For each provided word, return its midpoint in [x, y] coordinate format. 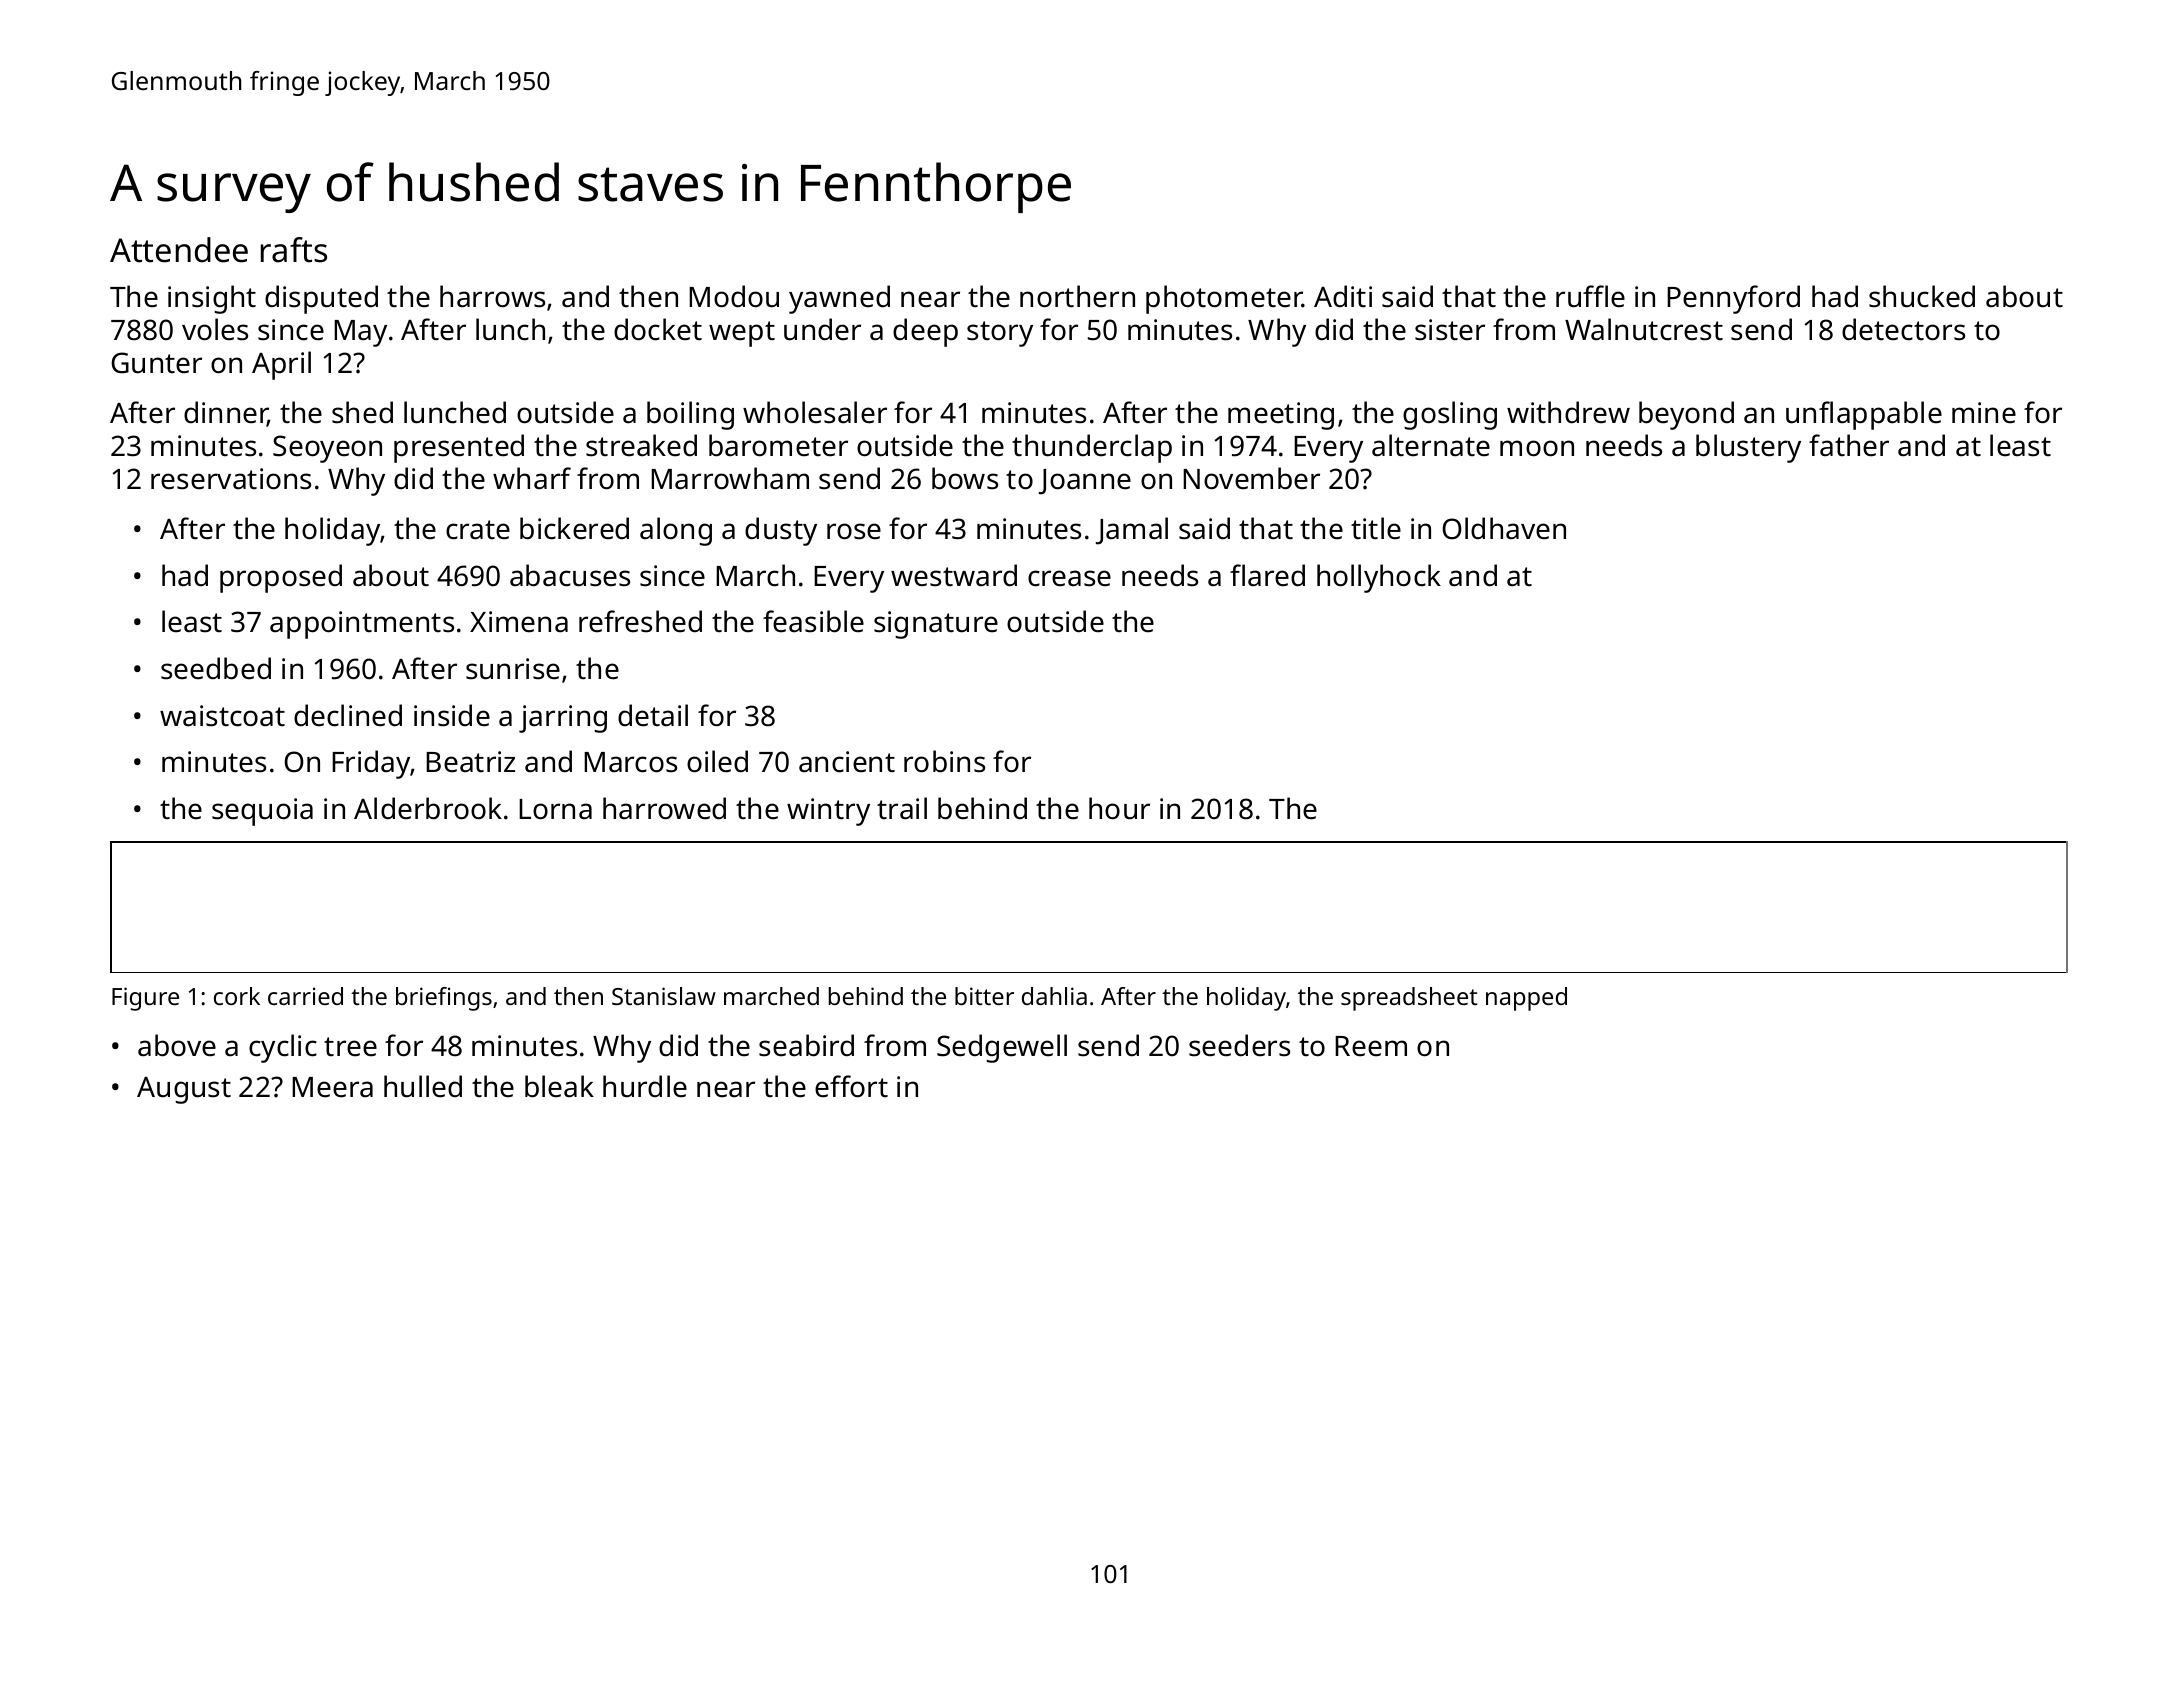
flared [1267, 575]
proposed [281, 578]
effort [851, 1086]
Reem [1371, 1046]
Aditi [1343, 296]
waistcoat [222, 716]
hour [1119, 808]
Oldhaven [1504, 528]
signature [936, 625]
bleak [559, 1086]
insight [212, 299]
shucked [1922, 296]
